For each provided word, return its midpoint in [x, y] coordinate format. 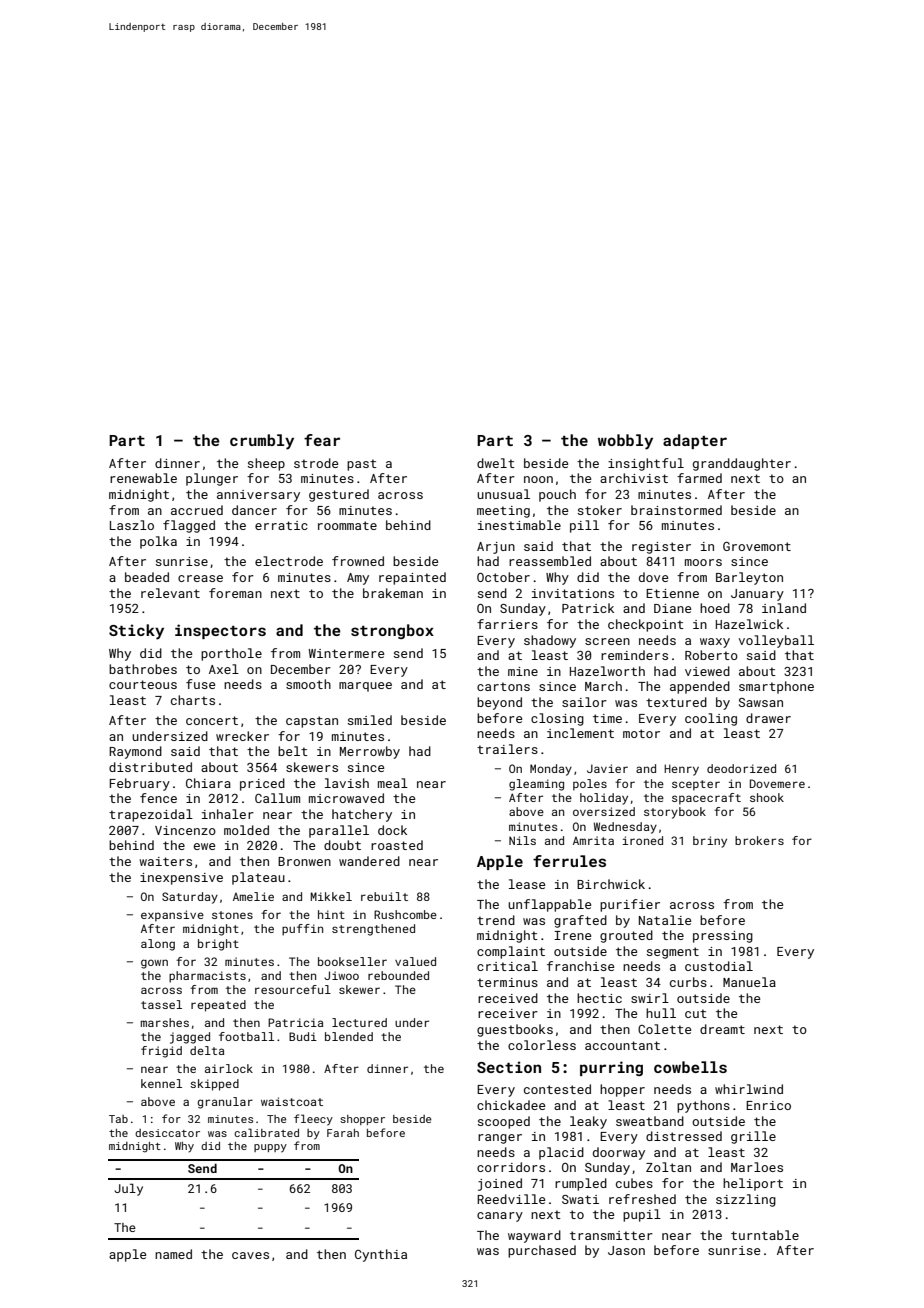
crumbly [262, 442]
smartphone [776, 687]
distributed [150, 767]
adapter [695, 441]
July [129, 1189]
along [158, 945]
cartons [503, 686]
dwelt [496, 463]
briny [710, 842]
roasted [397, 845]
